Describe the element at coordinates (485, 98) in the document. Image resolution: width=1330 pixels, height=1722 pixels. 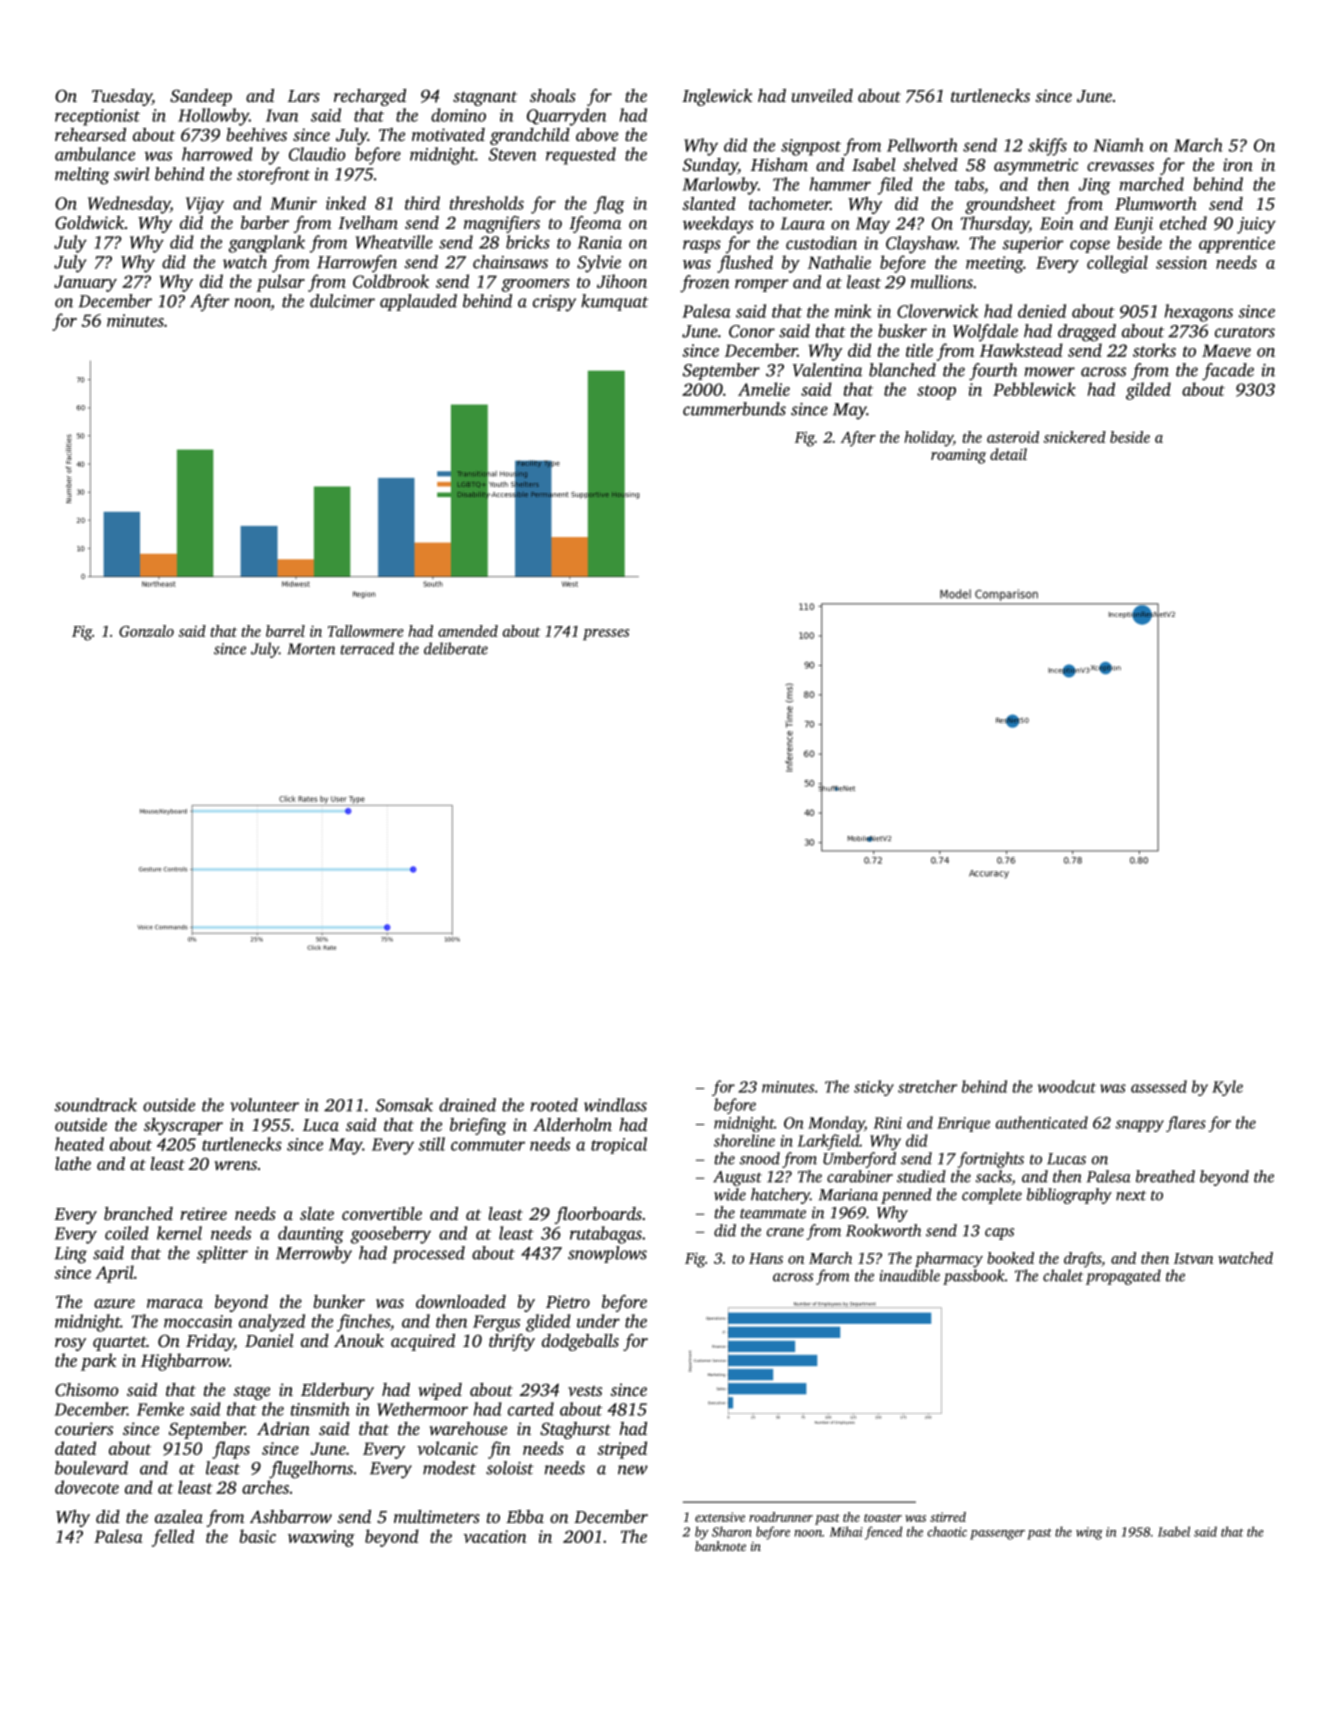
I see `stagnant` at that location.
